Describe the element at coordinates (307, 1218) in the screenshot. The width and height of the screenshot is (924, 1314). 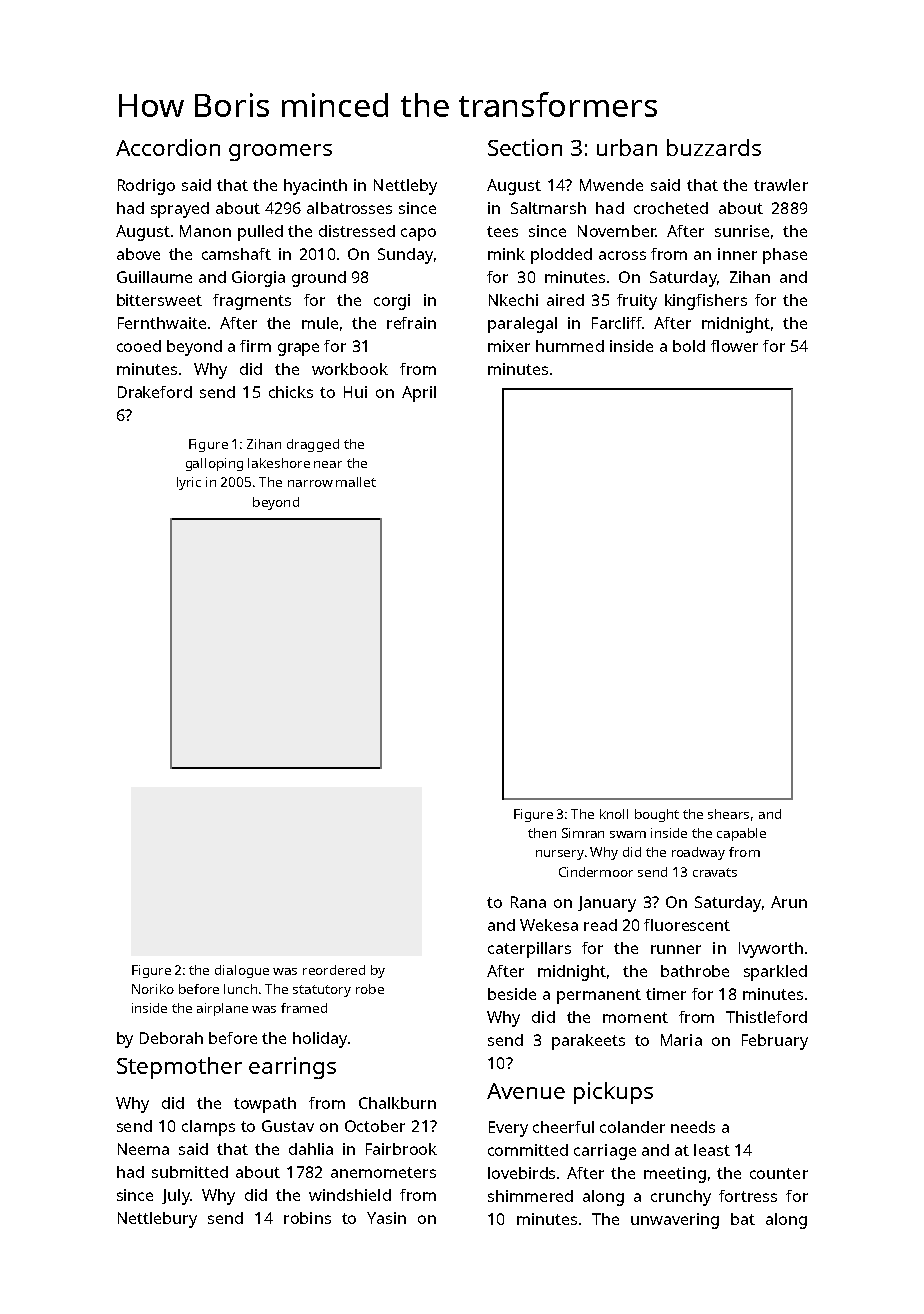
I see `robins` at that location.
